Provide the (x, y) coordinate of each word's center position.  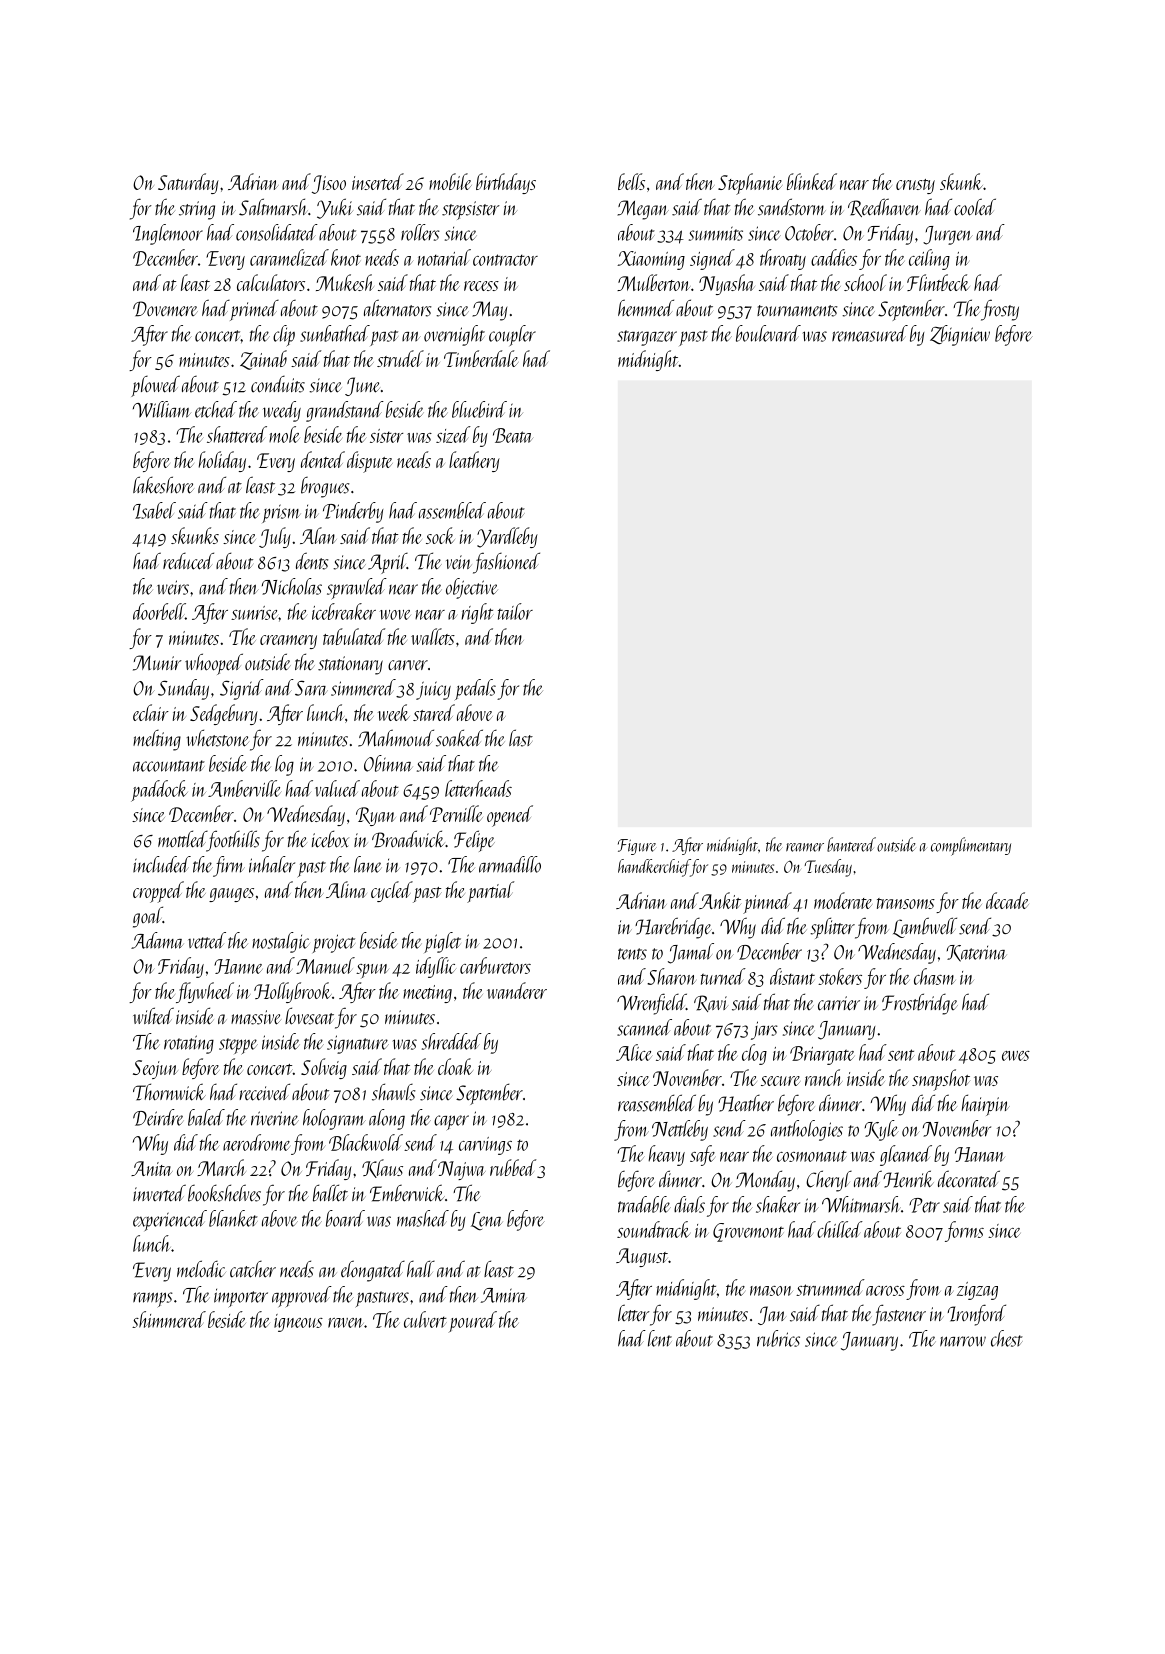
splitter (832, 928)
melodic (201, 1269)
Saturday (188, 183)
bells (631, 181)
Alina (346, 889)
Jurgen (948, 235)
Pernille (456, 813)
